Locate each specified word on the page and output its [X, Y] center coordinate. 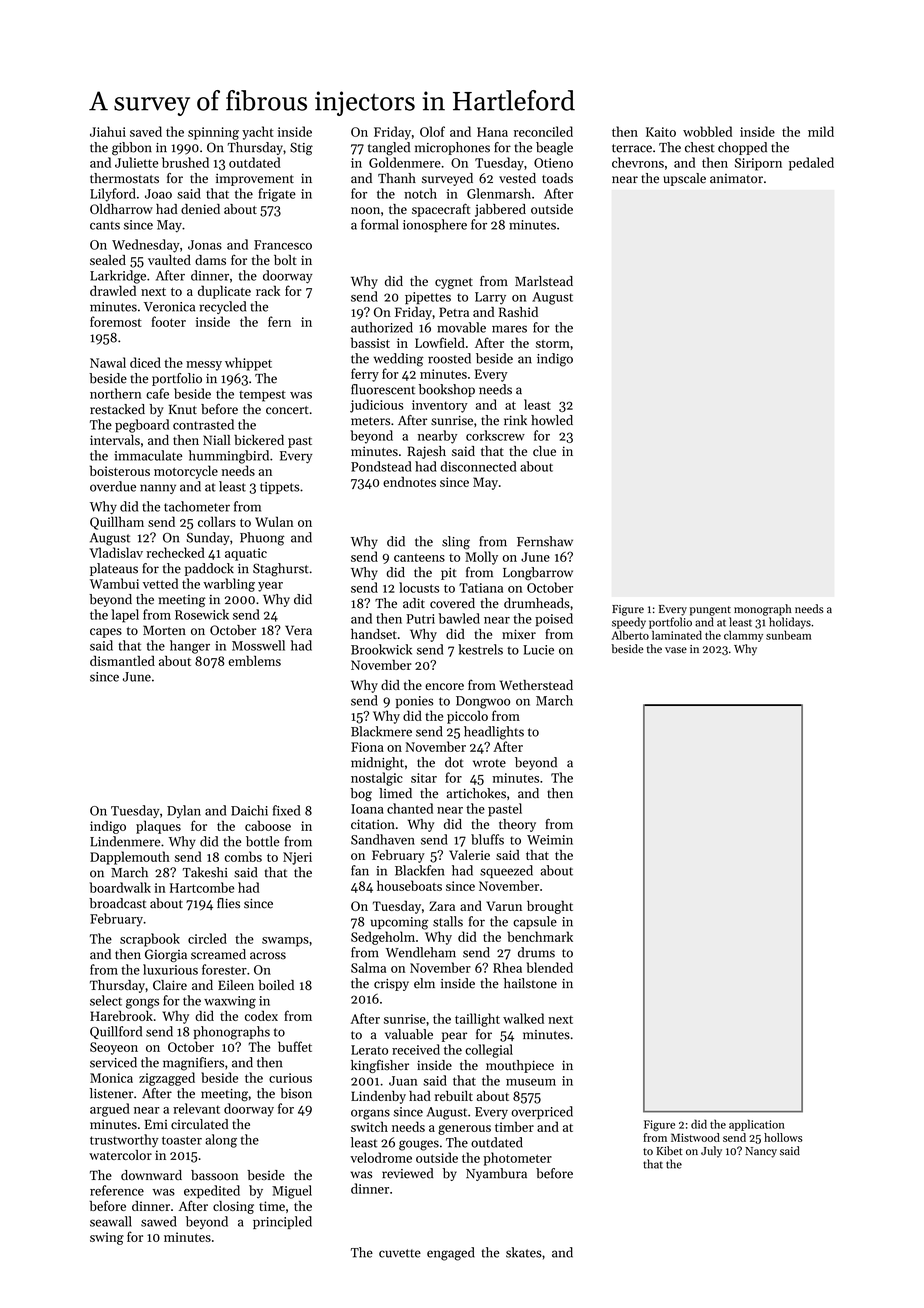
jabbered [500, 210]
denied [200, 209]
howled [552, 420]
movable [461, 327]
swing [107, 1238]
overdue [113, 486]
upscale [684, 179]
